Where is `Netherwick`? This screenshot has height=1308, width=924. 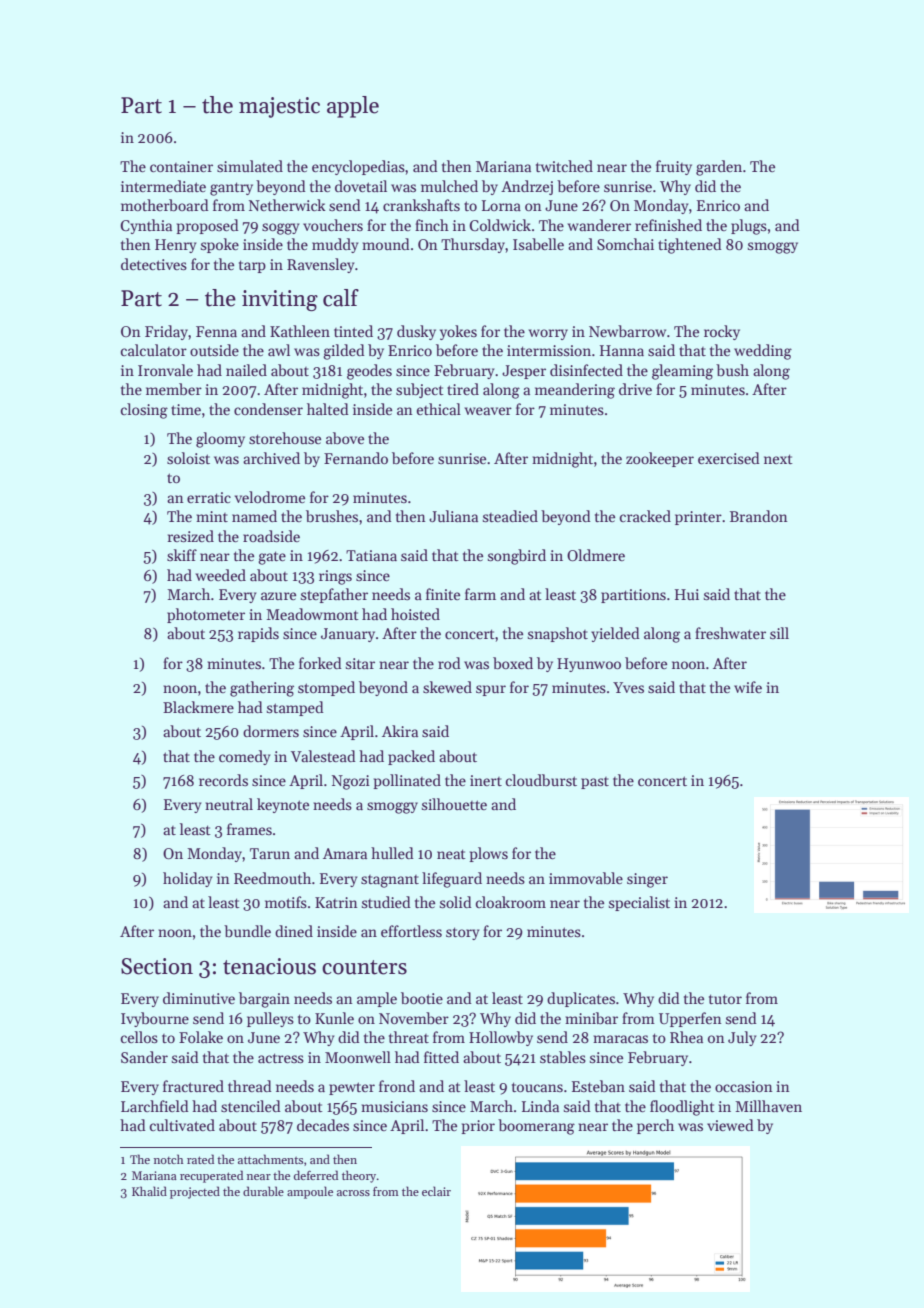
Netherwick is located at coordinates (287, 205).
